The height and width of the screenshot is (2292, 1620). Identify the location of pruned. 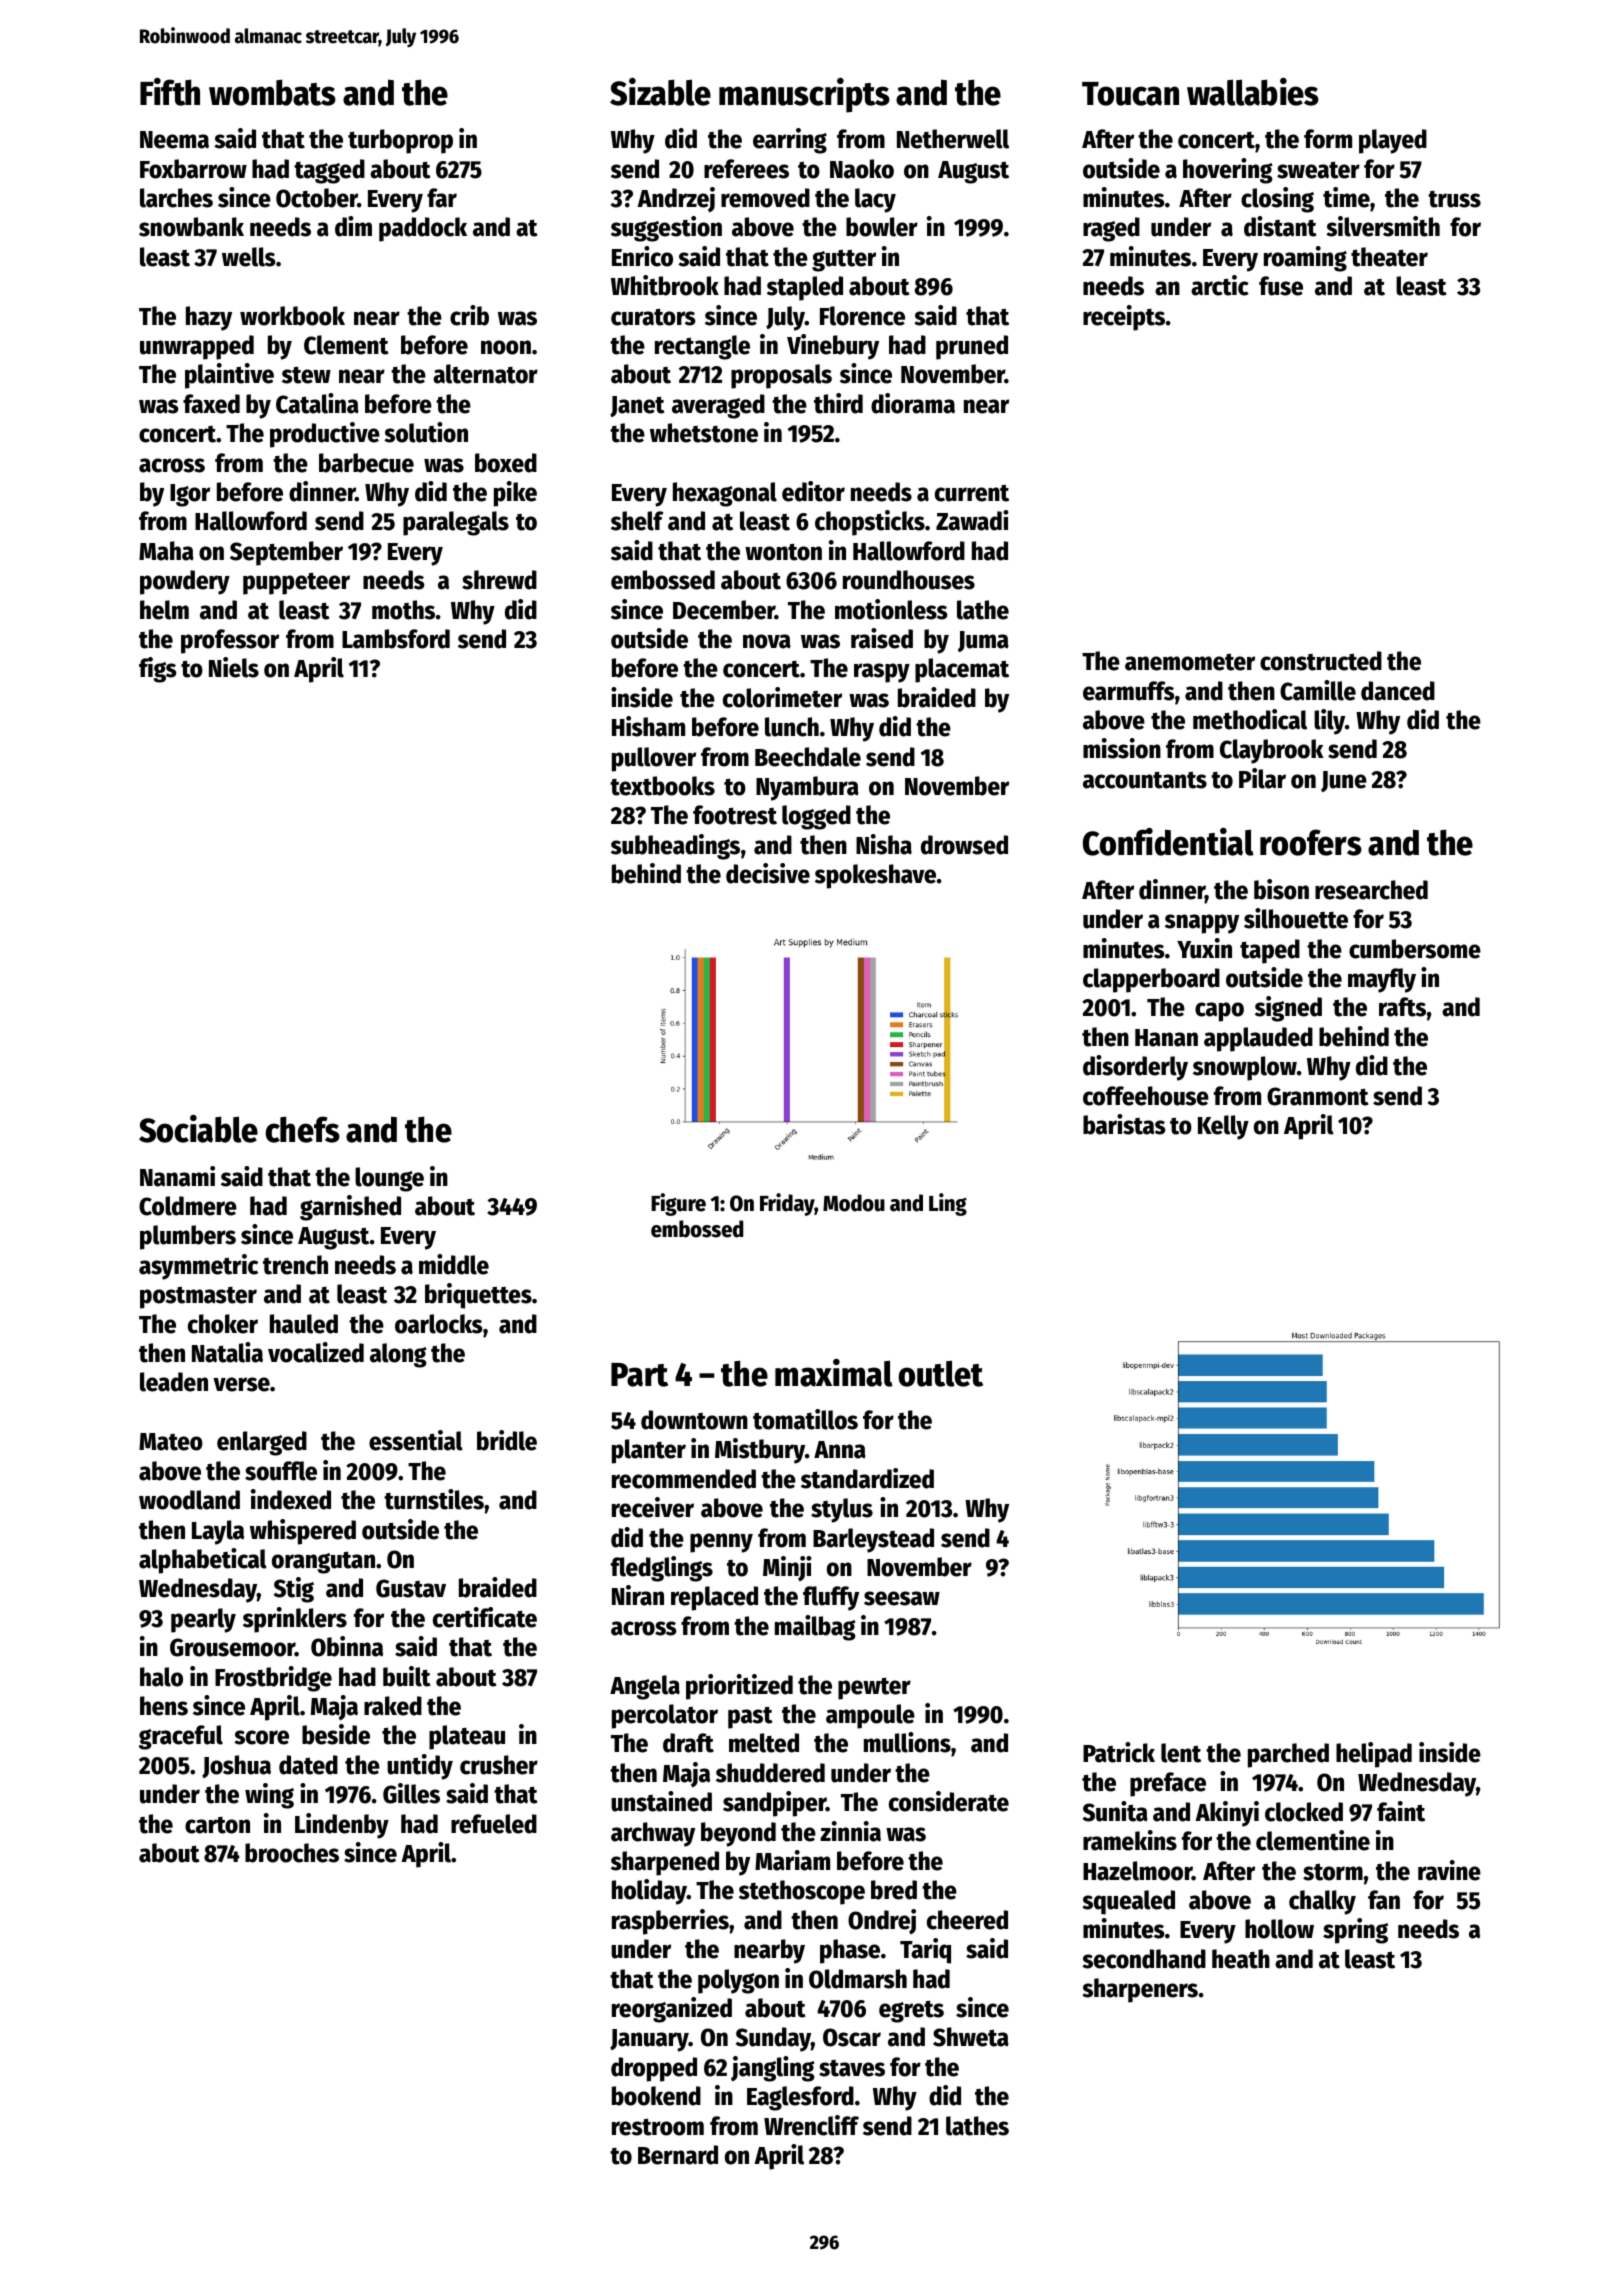
(972, 347).
